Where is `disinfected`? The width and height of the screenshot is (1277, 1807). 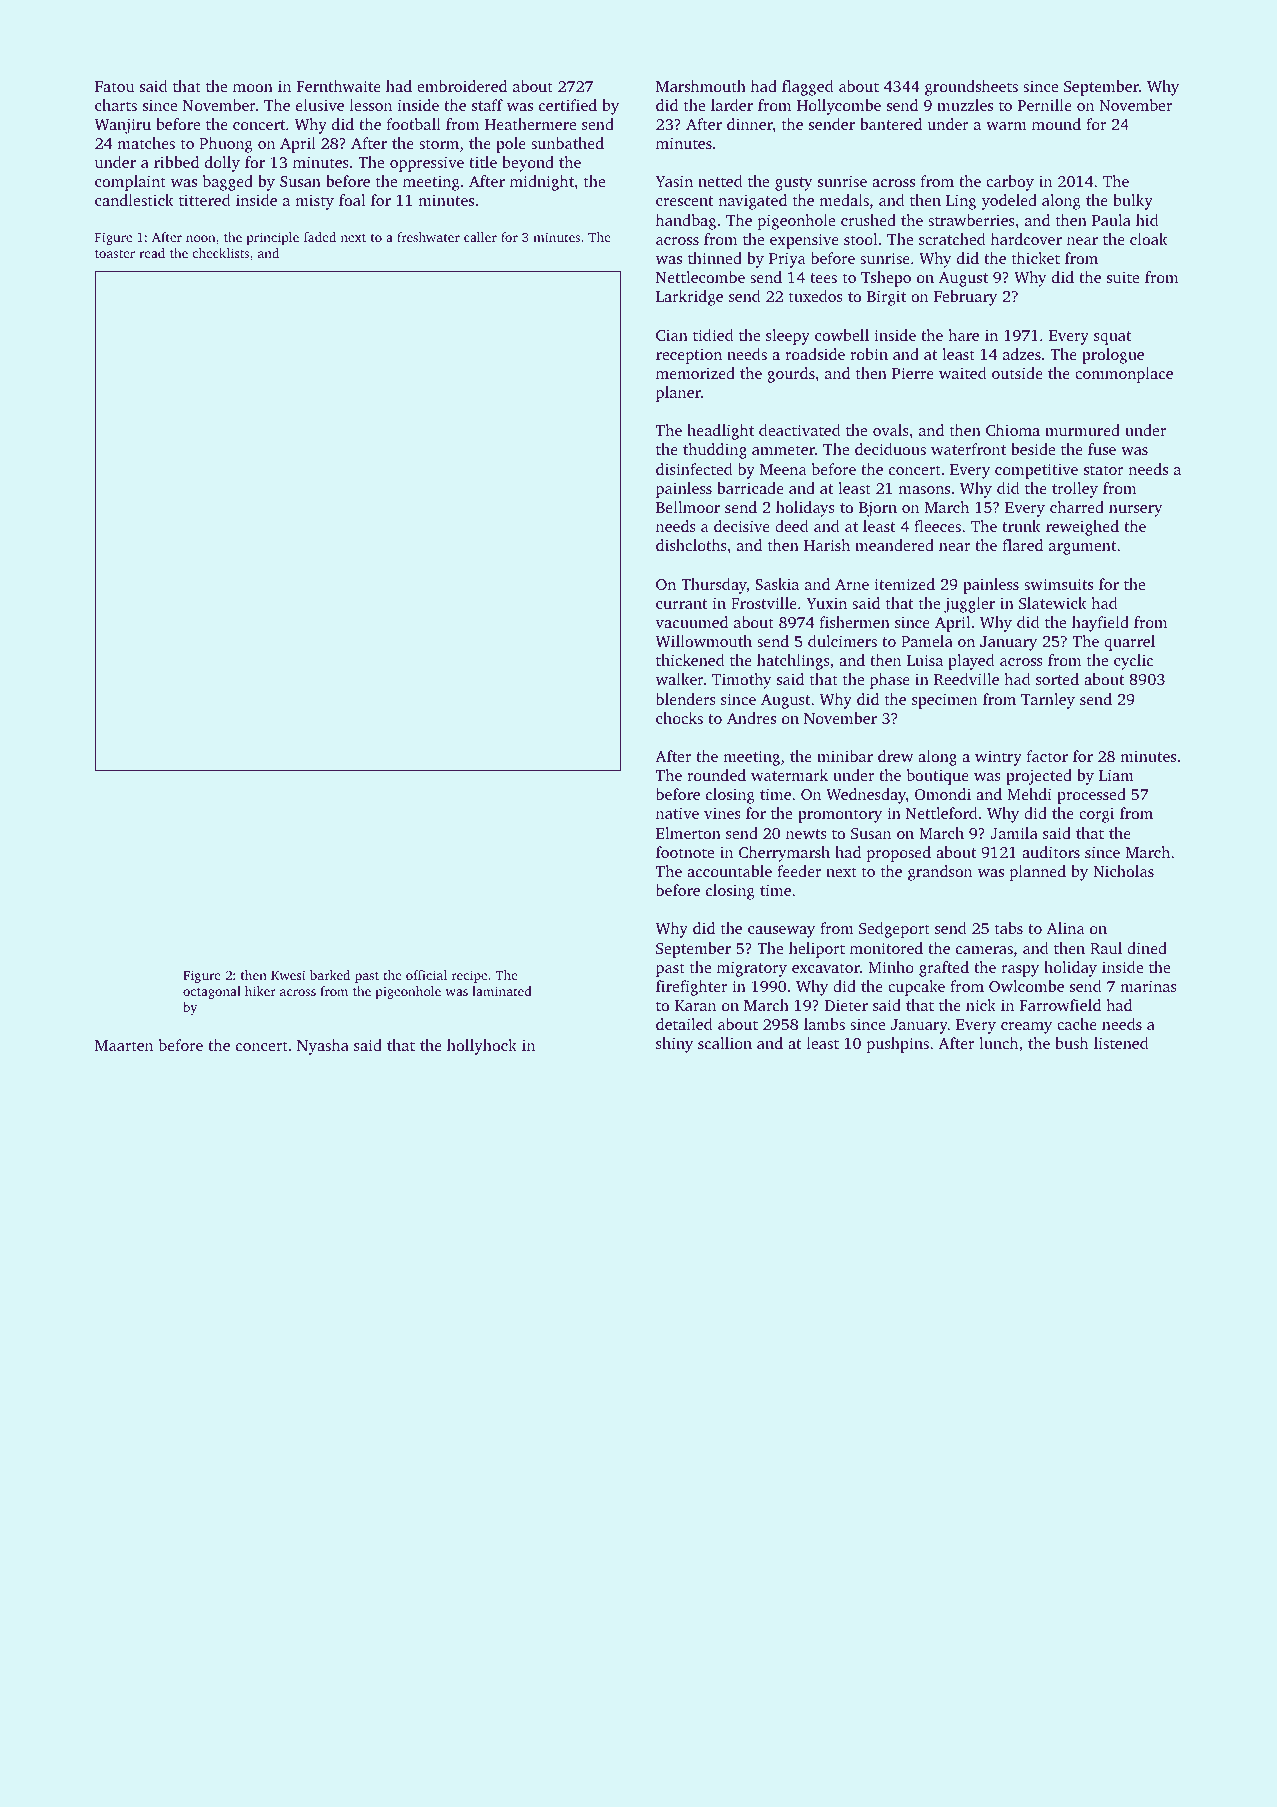
disinfected is located at coordinates (694, 469).
